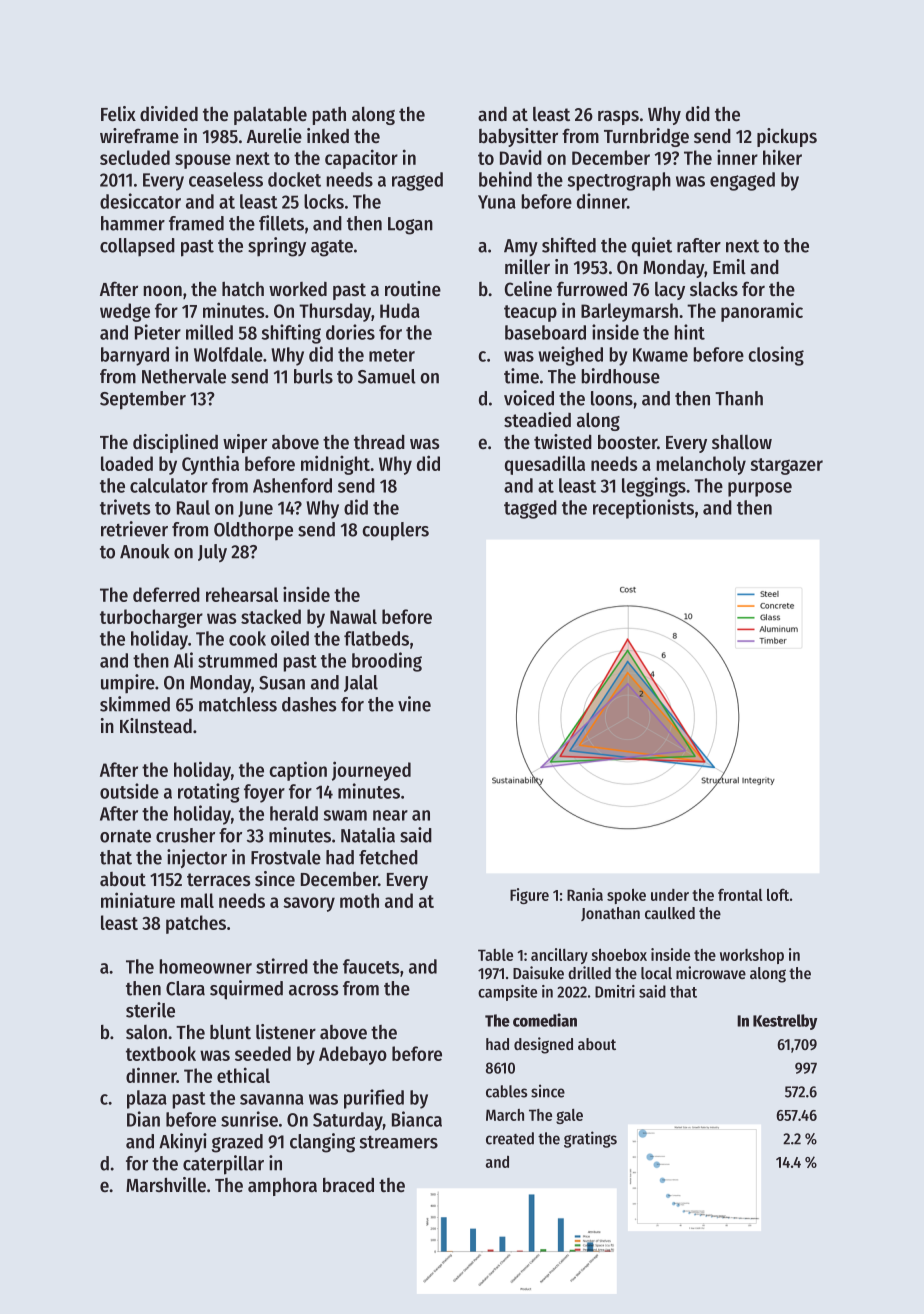  Describe the element at coordinates (787, 137) in the screenshot. I see `pickups` at that location.
